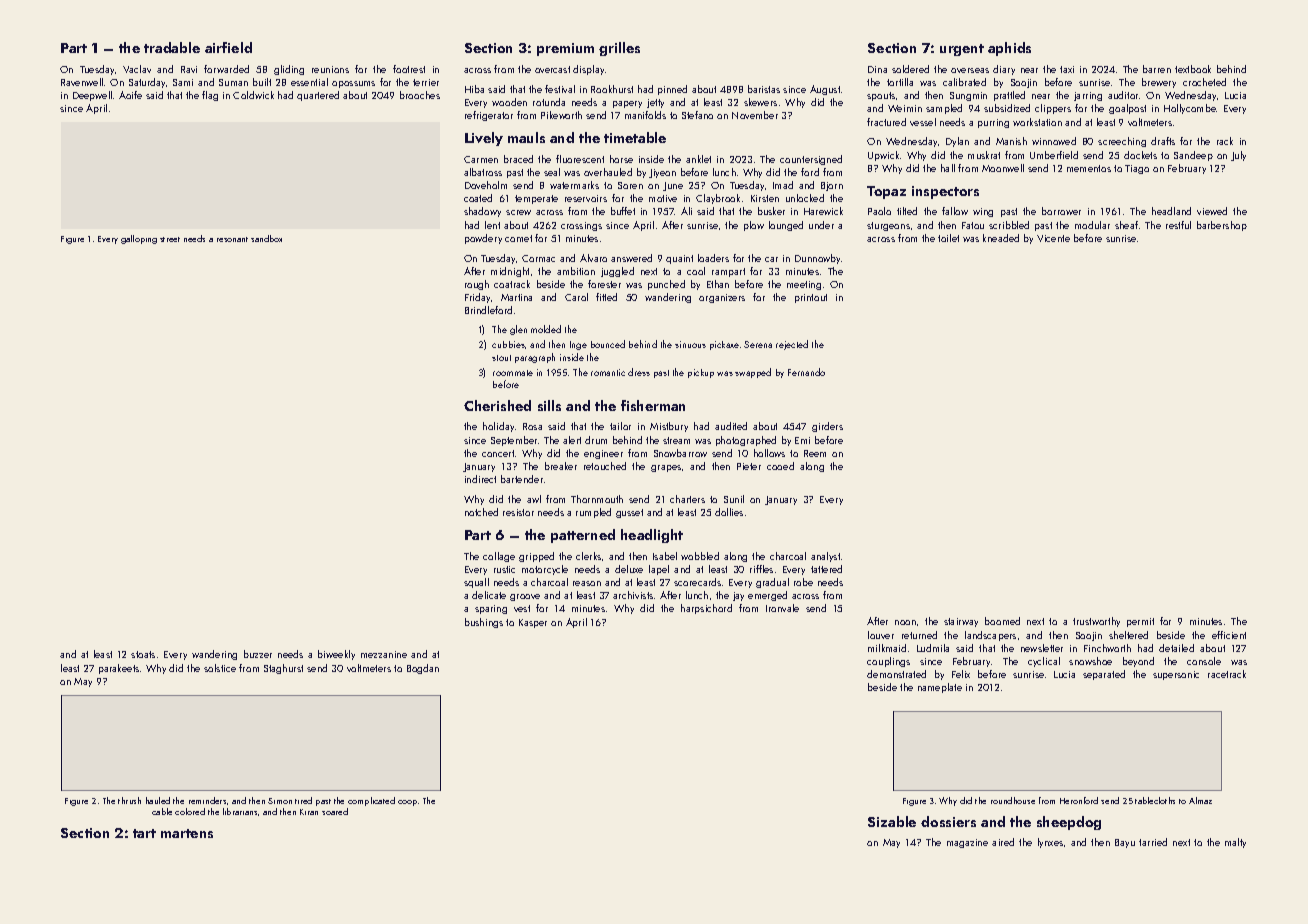 Image resolution: width=1308 pixels, height=924 pixels. Describe the element at coordinates (549, 405) in the page. I see `sills` at that location.
